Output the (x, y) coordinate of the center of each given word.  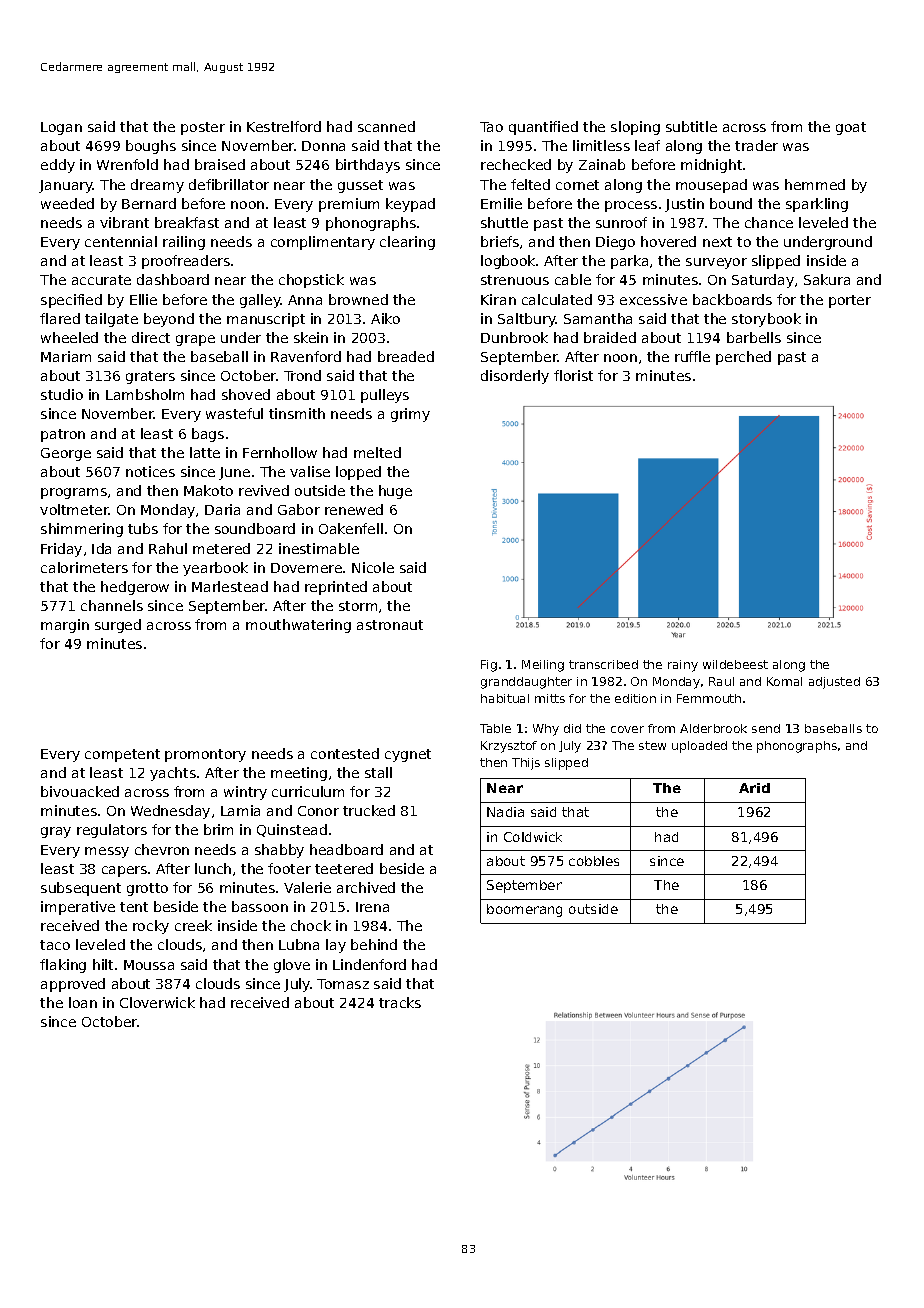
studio (62, 394)
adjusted (834, 683)
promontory (205, 755)
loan (83, 1002)
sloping (635, 128)
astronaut (390, 625)
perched (743, 358)
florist (573, 375)
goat (851, 128)
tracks (400, 1002)
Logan (61, 128)
